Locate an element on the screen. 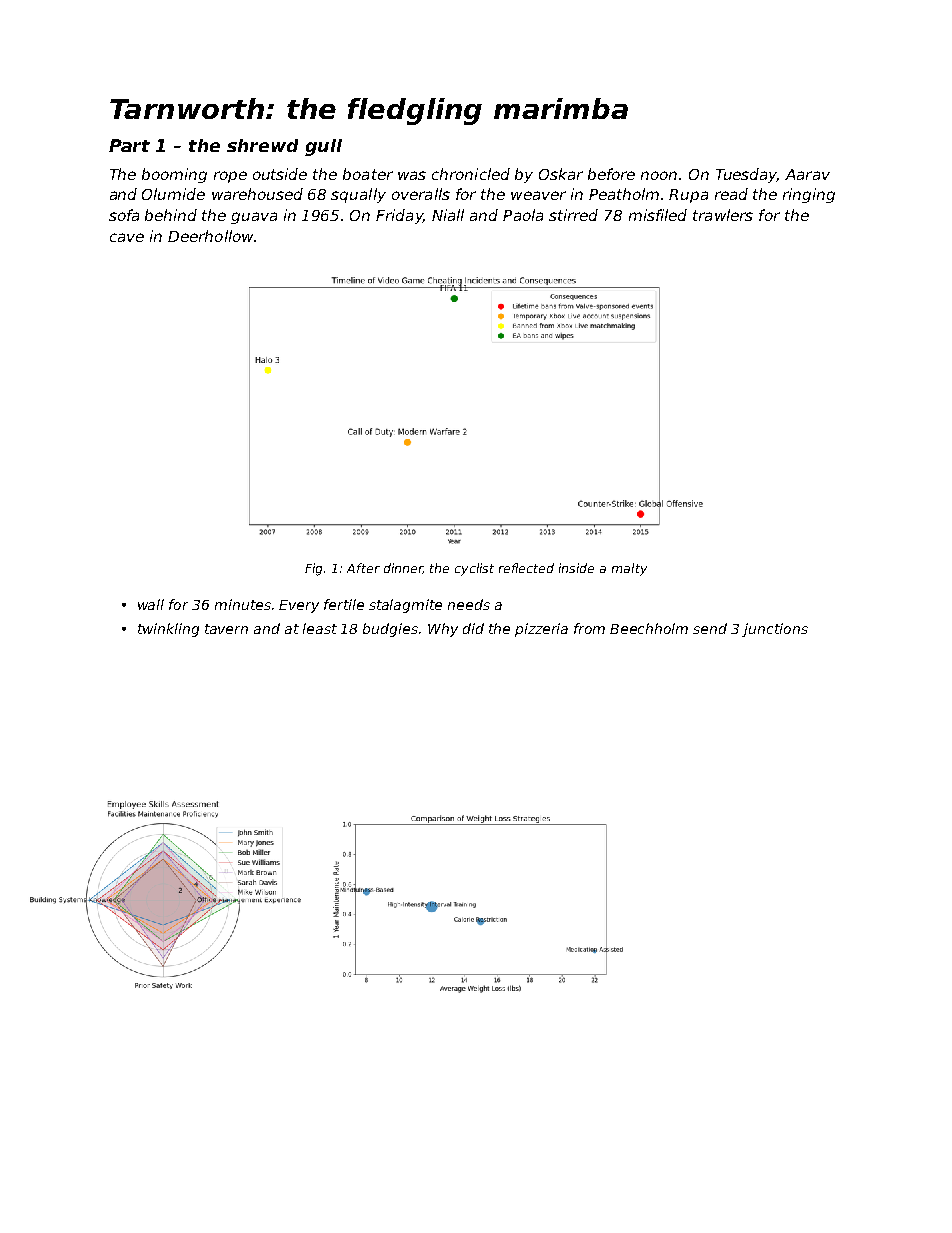 This screenshot has width=952, height=1233. overalls is located at coordinates (421, 194).
